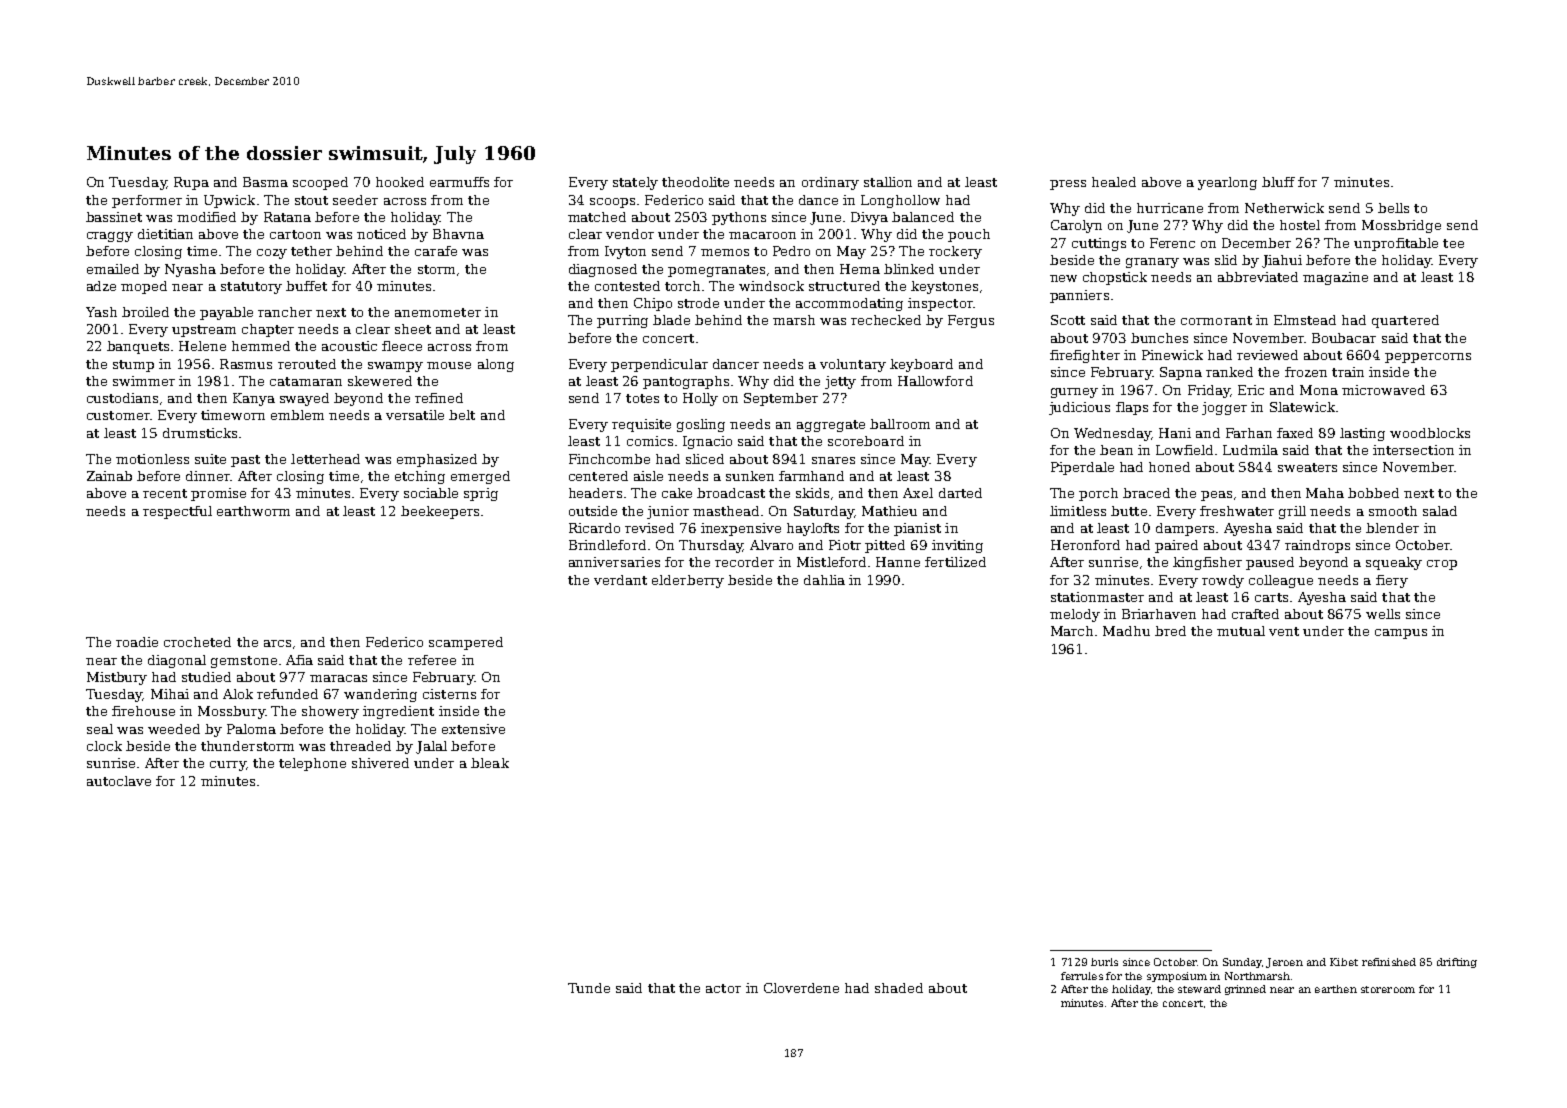 The image size is (1567, 1108). What do you see at coordinates (899, 988) in the screenshot?
I see `shaded` at bounding box center [899, 988].
